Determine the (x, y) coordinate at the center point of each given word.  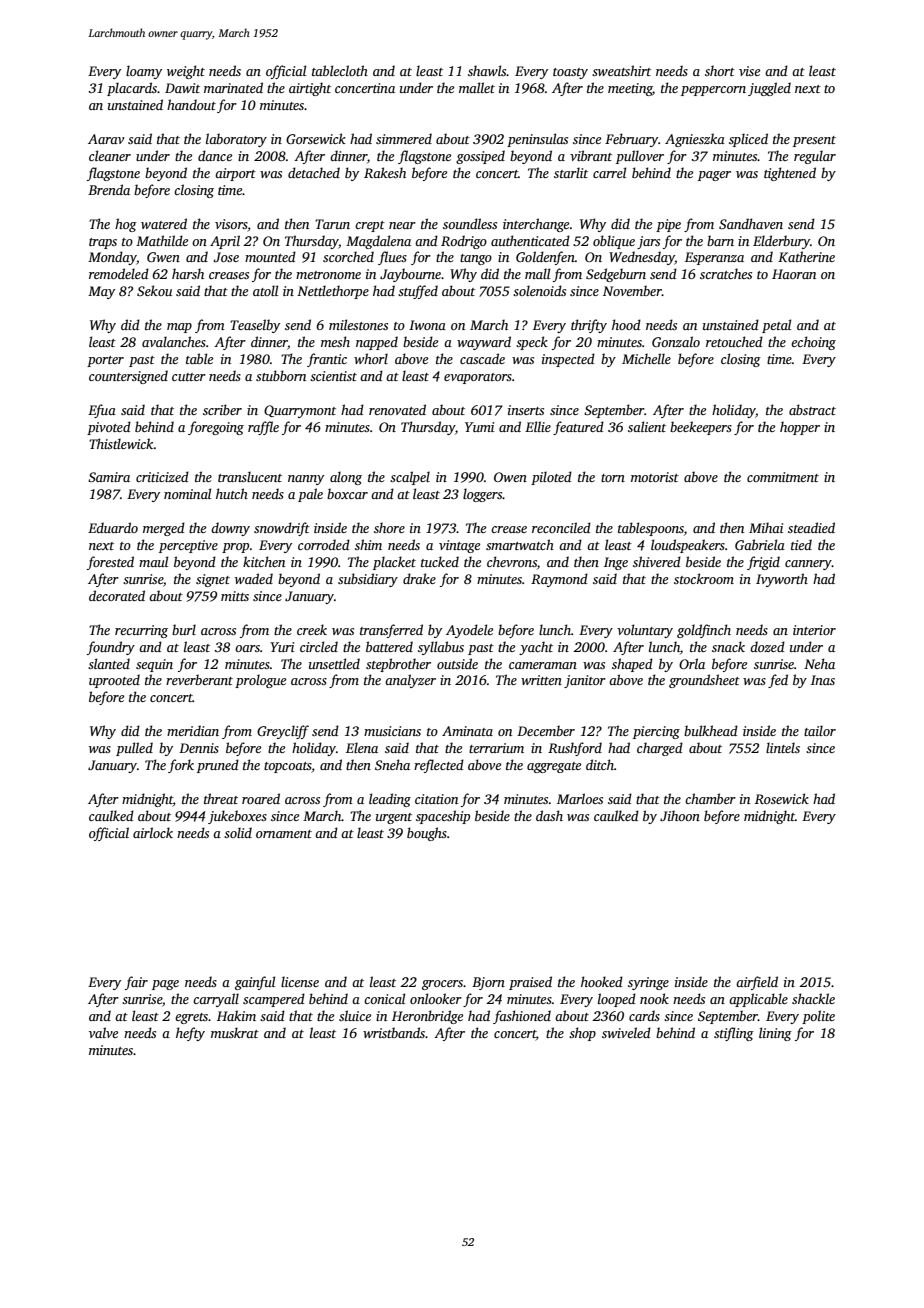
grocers (442, 985)
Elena (362, 747)
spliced (748, 140)
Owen (510, 477)
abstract (812, 409)
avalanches (174, 341)
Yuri (282, 647)
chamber (710, 798)
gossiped (480, 157)
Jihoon (680, 815)
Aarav (106, 139)
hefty (190, 1034)
